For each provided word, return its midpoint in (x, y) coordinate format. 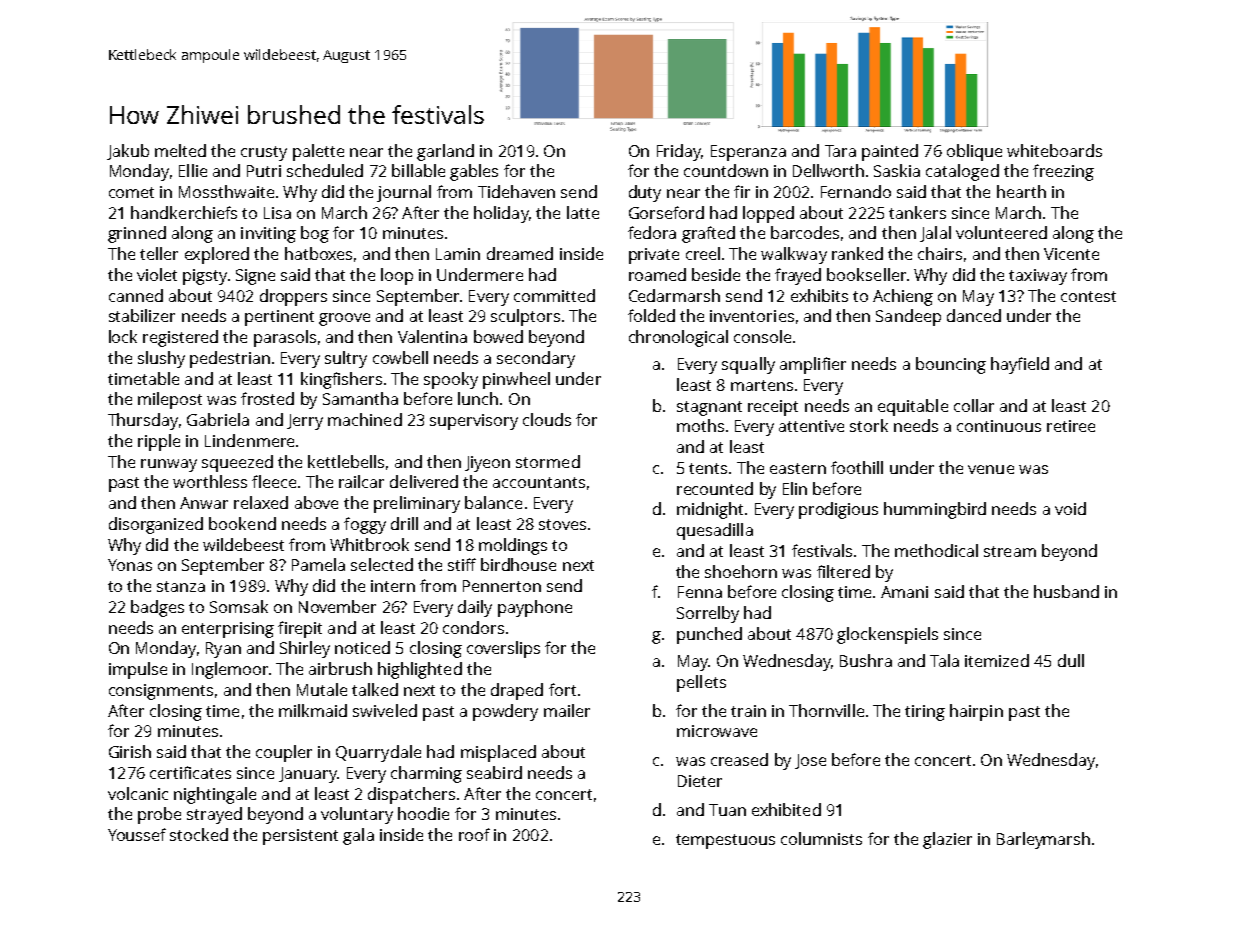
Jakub (128, 152)
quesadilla (715, 531)
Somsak (239, 606)
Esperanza (748, 153)
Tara (840, 151)
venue (991, 469)
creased (739, 759)
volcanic (138, 793)
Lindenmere (249, 440)
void (1070, 508)
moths (700, 425)
